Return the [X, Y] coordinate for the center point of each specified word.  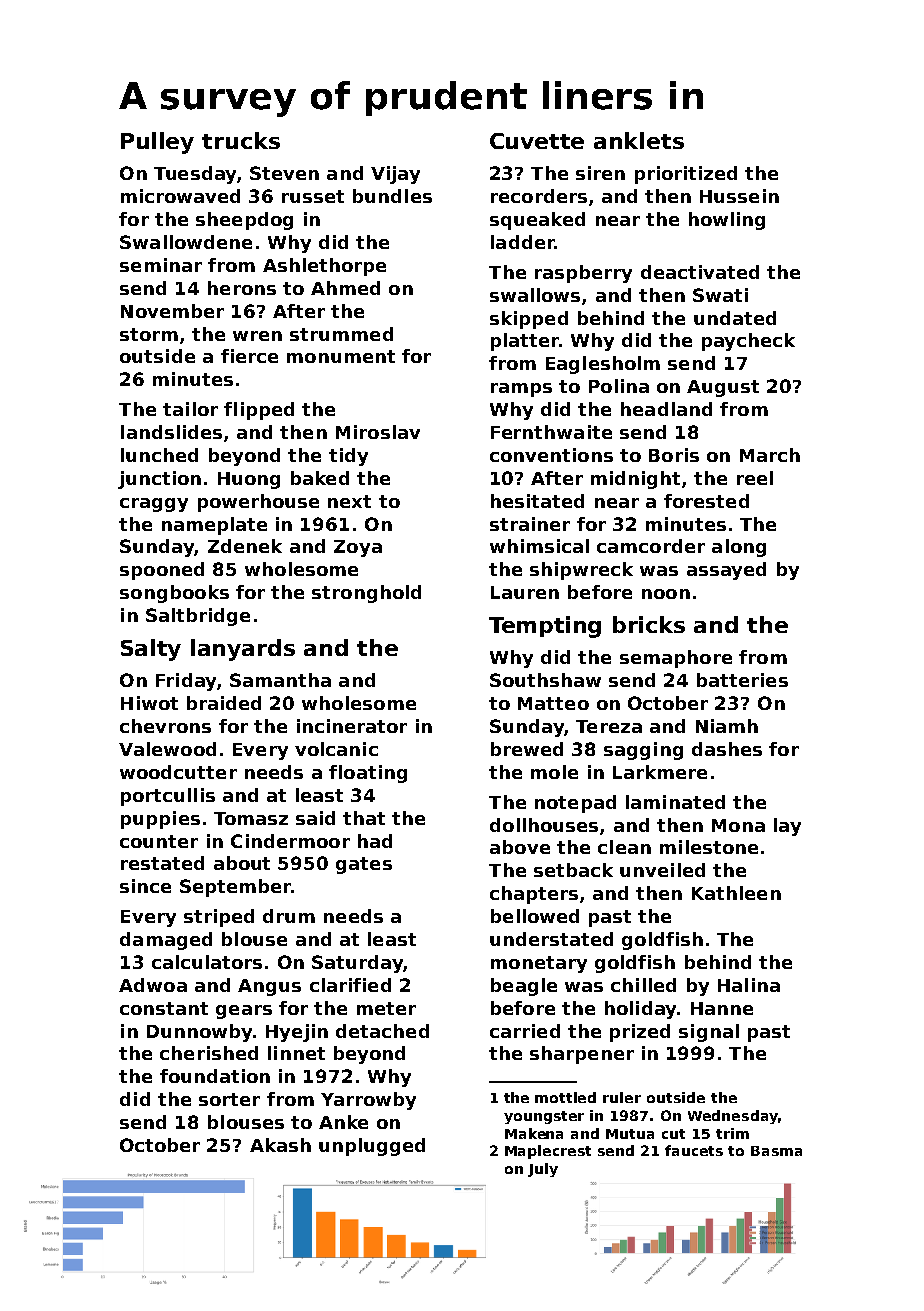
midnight [635, 480]
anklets [639, 140]
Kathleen [736, 893]
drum [289, 916]
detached [382, 1031]
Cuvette [537, 141]
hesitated [537, 501]
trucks [241, 140]
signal [709, 1033]
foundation [215, 1076]
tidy [348, 457]
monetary [539, 964]
